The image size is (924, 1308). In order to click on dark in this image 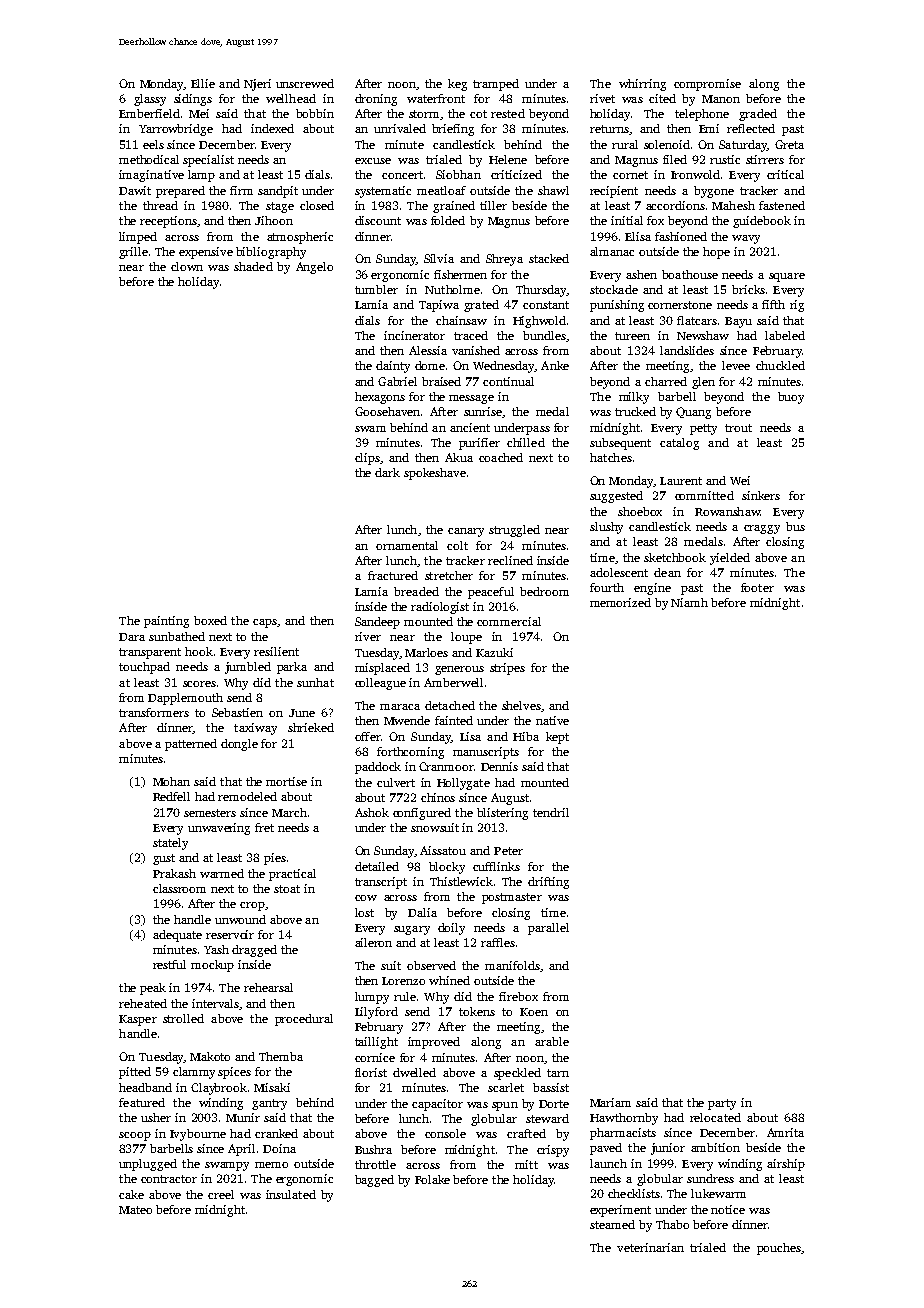, I will do `click(387, 472)`.
